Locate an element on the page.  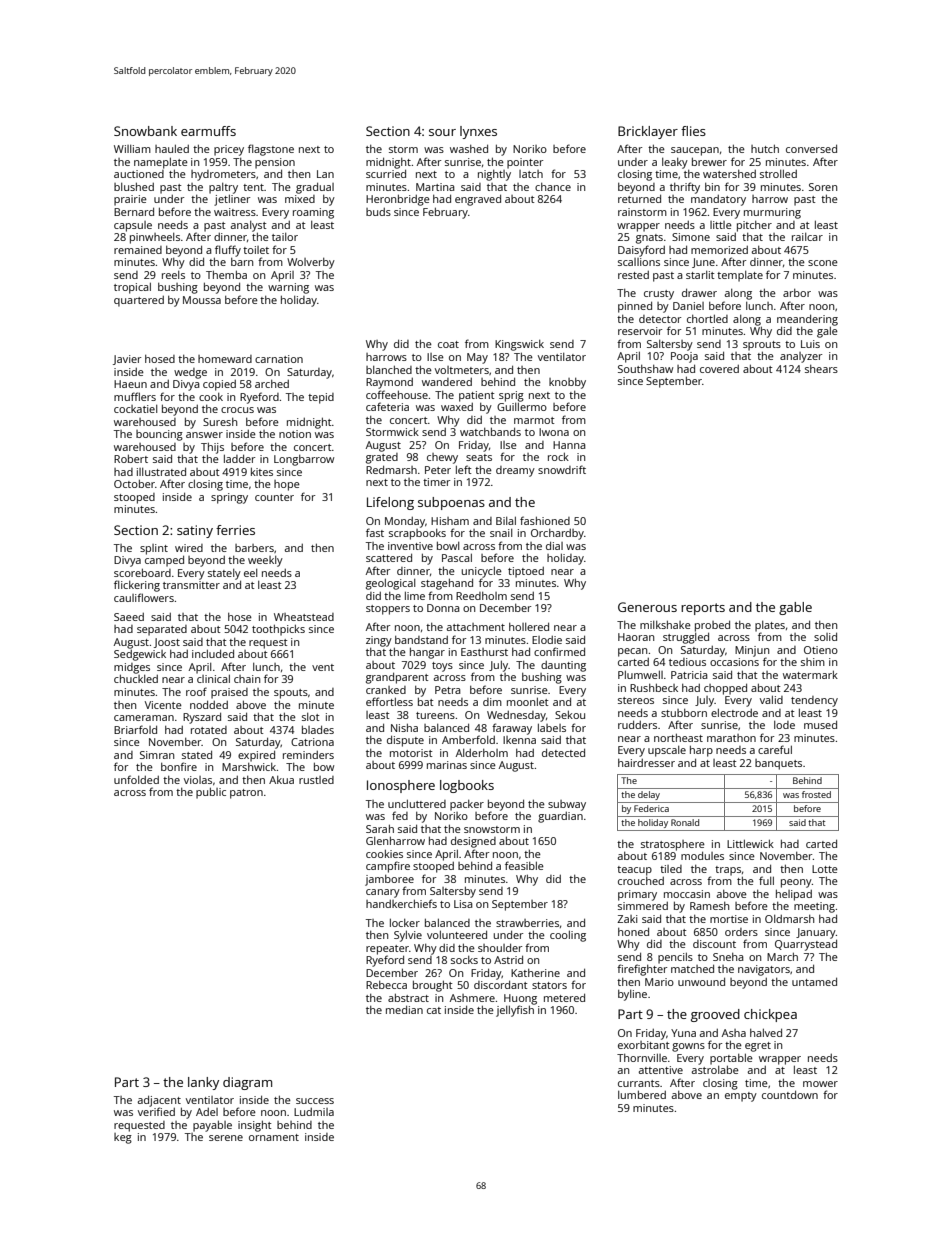
conversed is located at coordinates (811, 148).
